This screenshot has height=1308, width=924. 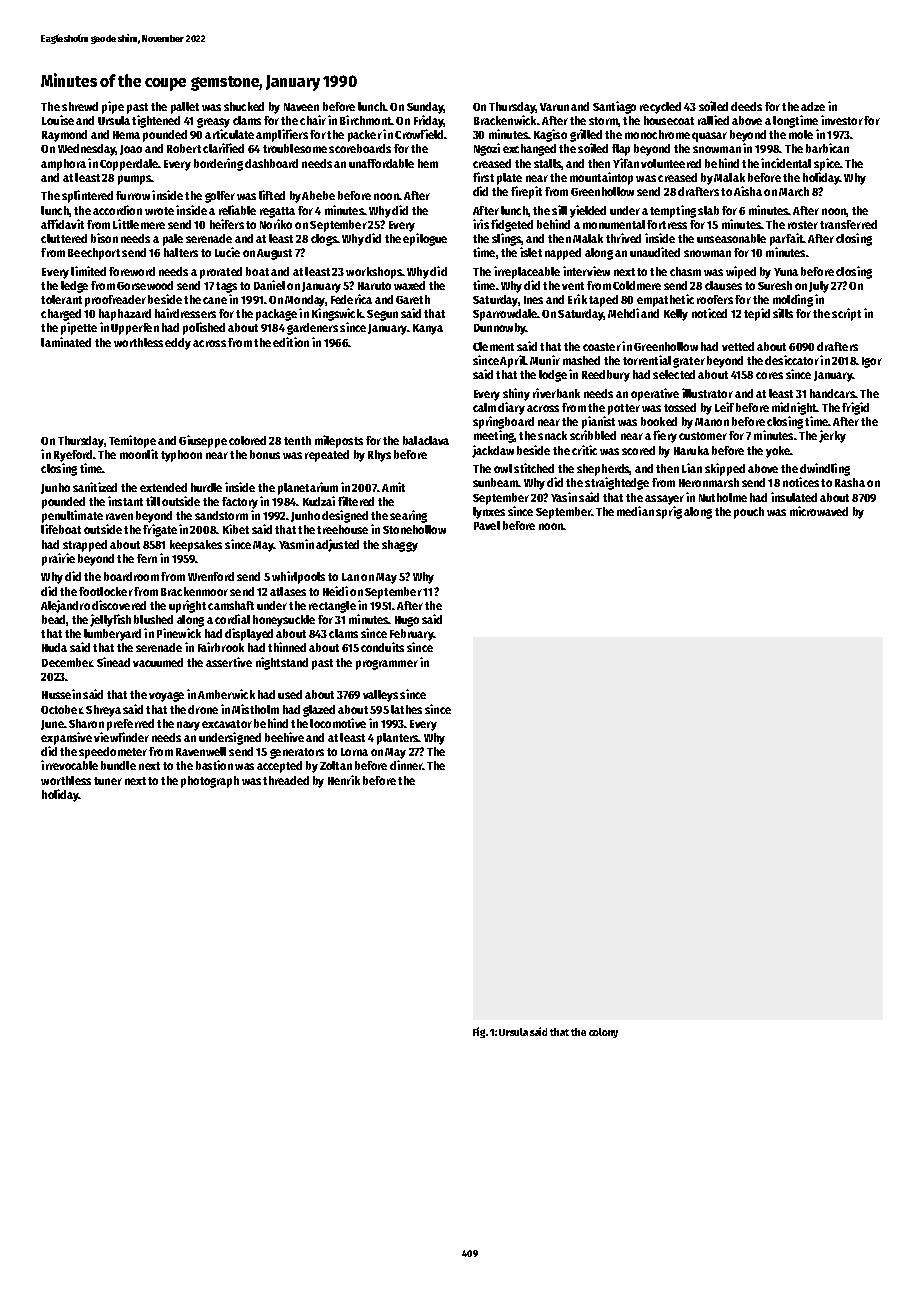 What do you see at coordinates (247, 440) in the screenshot?
I see `colored` at bounding box center [247, 440].
